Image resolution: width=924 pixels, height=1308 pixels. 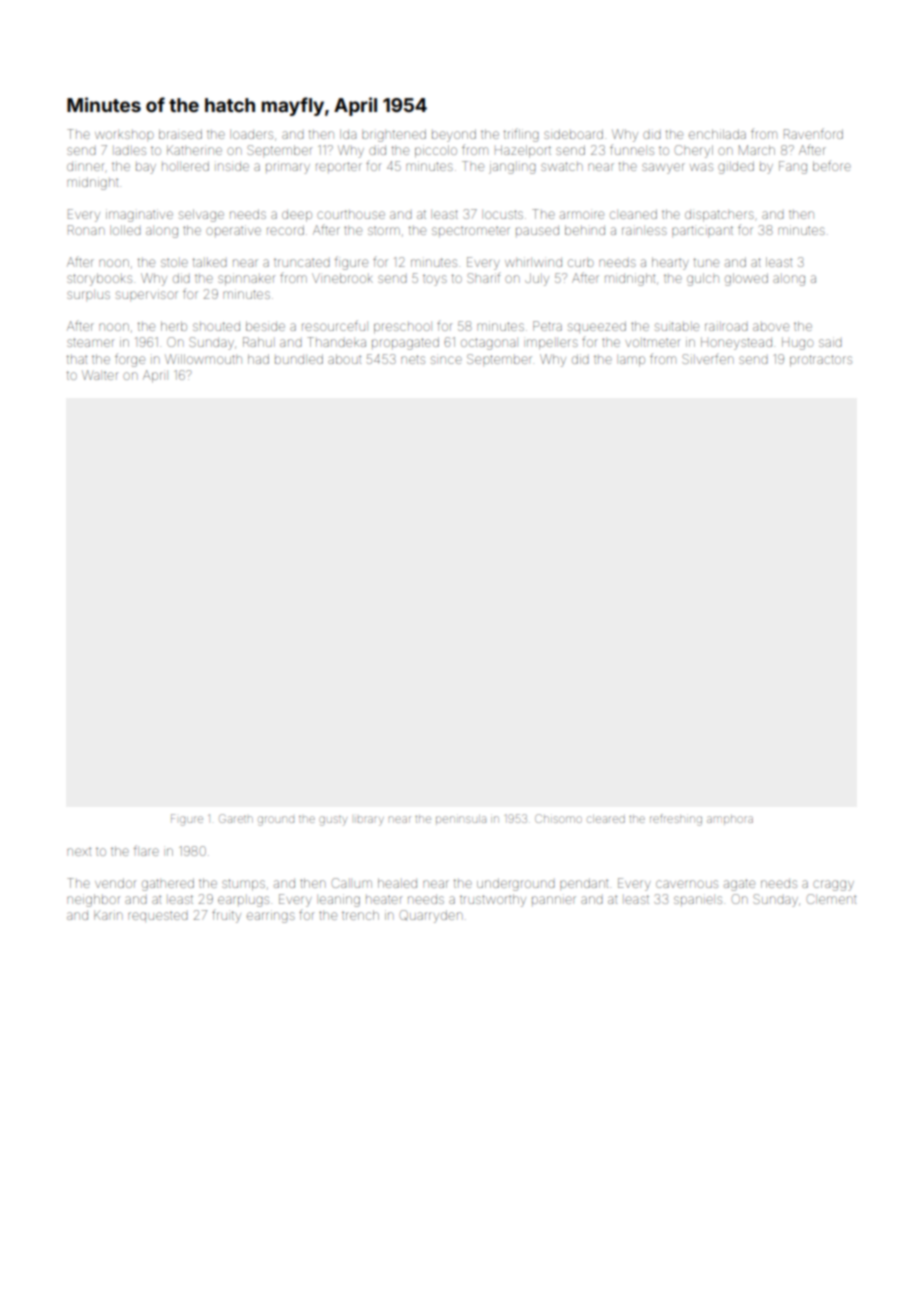 I want to click on cleaned, so click(x=633, y=214).
